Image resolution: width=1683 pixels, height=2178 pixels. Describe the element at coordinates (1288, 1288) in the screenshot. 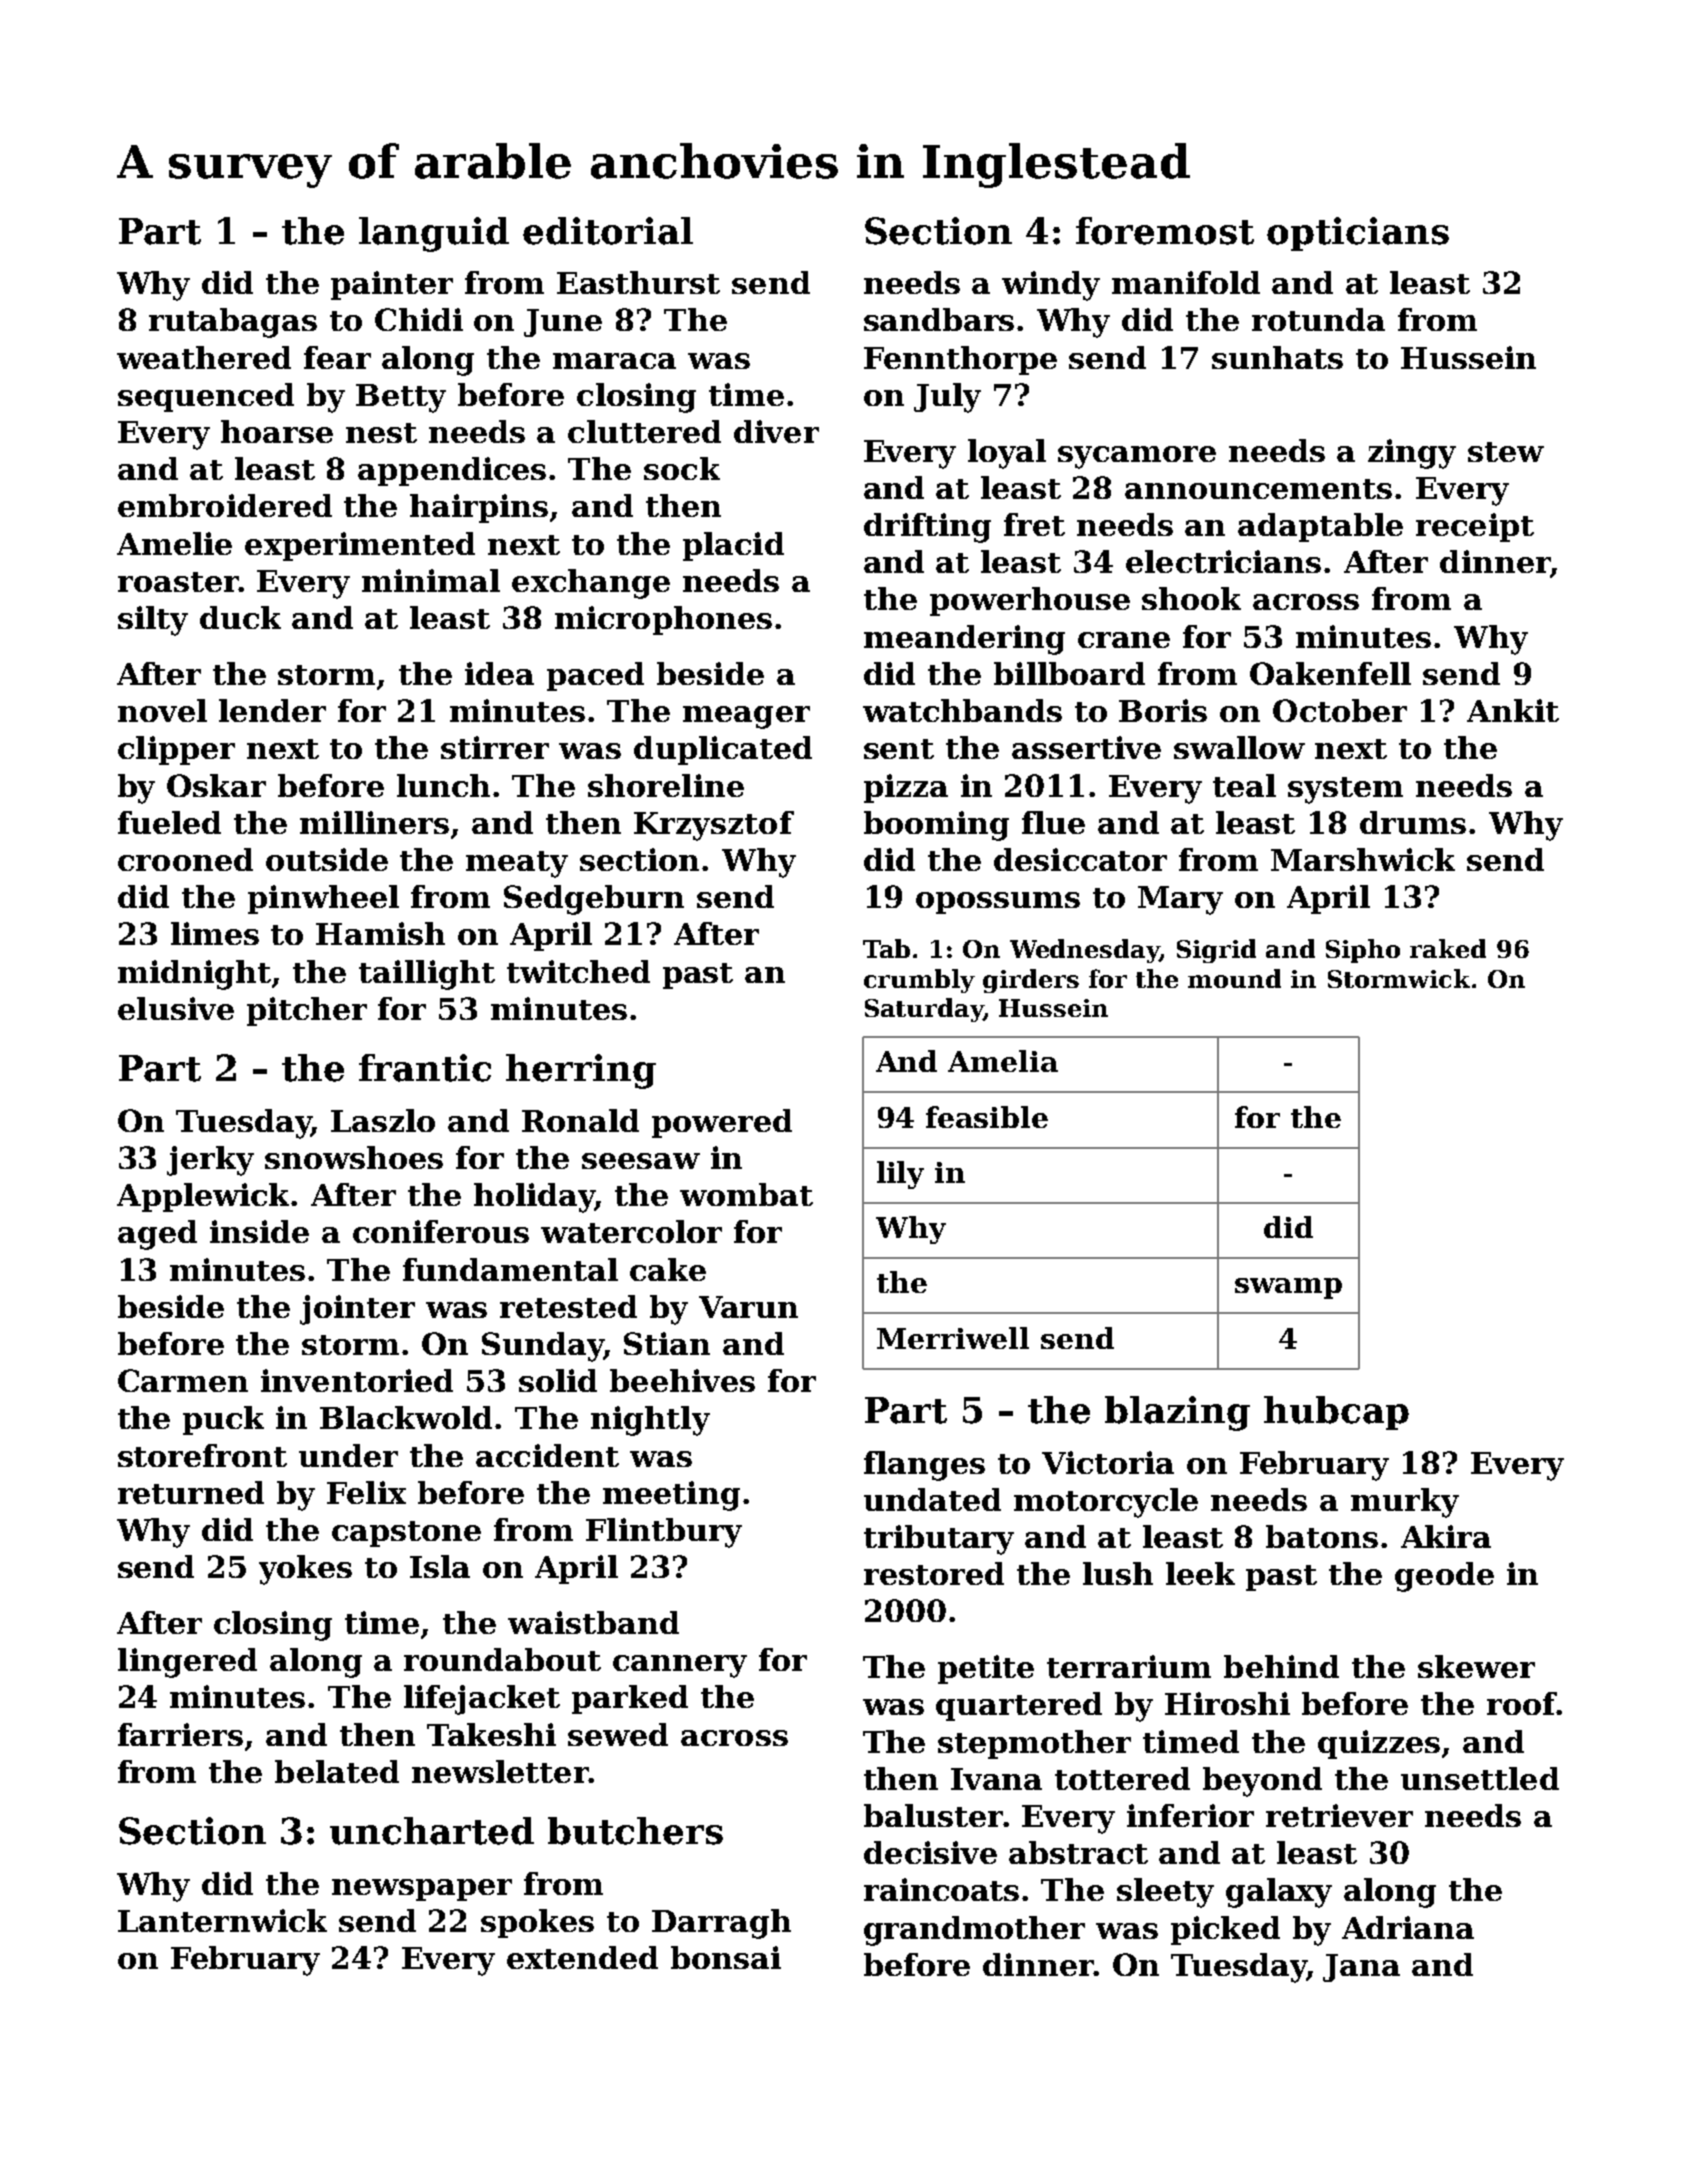

I see `swamp` at that location.
